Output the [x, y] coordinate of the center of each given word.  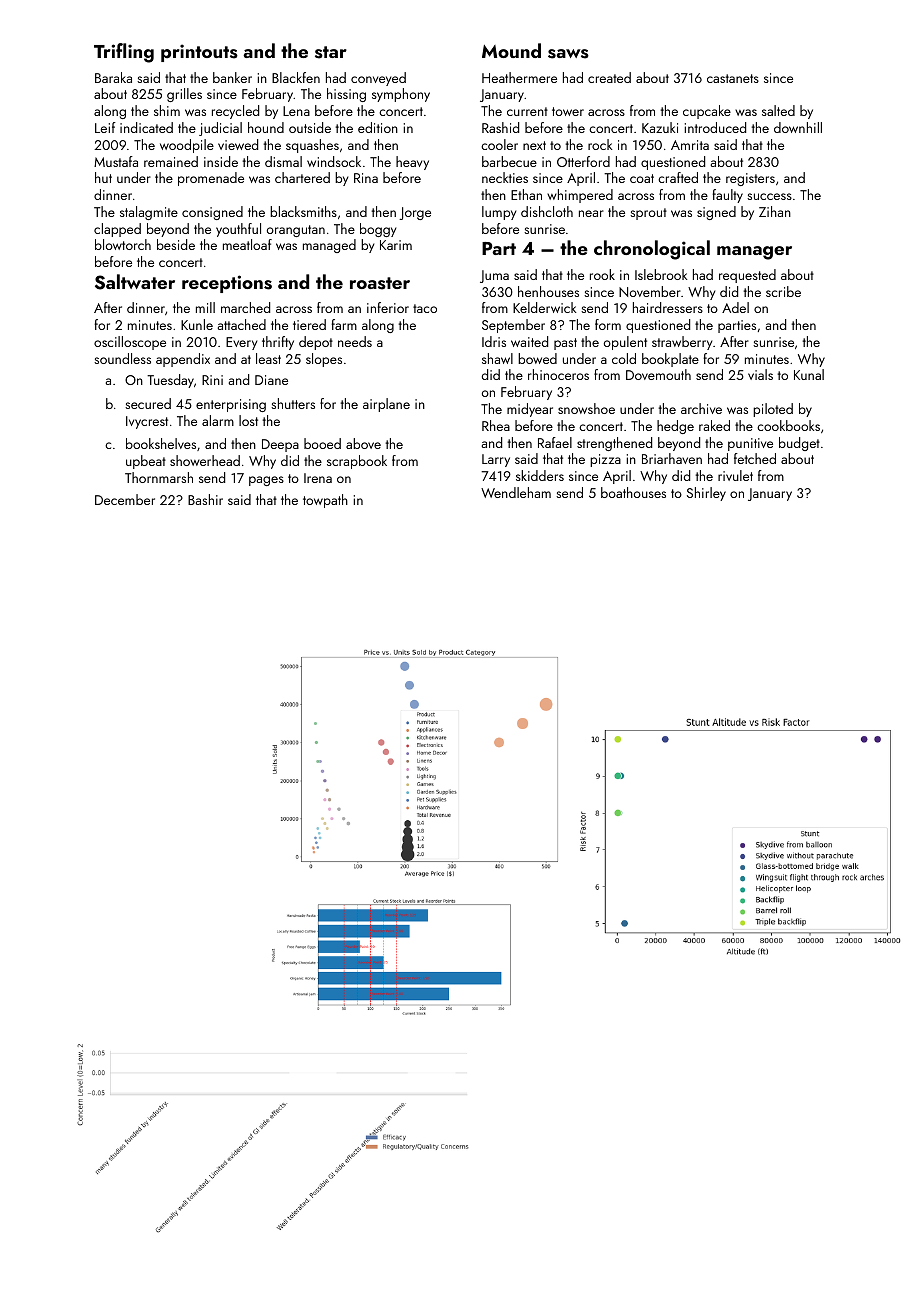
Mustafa [116, 161]
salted [778, 110]
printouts [199, 53]
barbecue [509, 161]
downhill [798, 127]
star [331, 52]
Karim [396, 245]
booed [322, 443]
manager [754, 253]
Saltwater [135, 282]
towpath [325, 501]
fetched [755, 458]
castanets [733, 78]
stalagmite [149, 213]
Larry [496, 460]
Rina [366, 178]
